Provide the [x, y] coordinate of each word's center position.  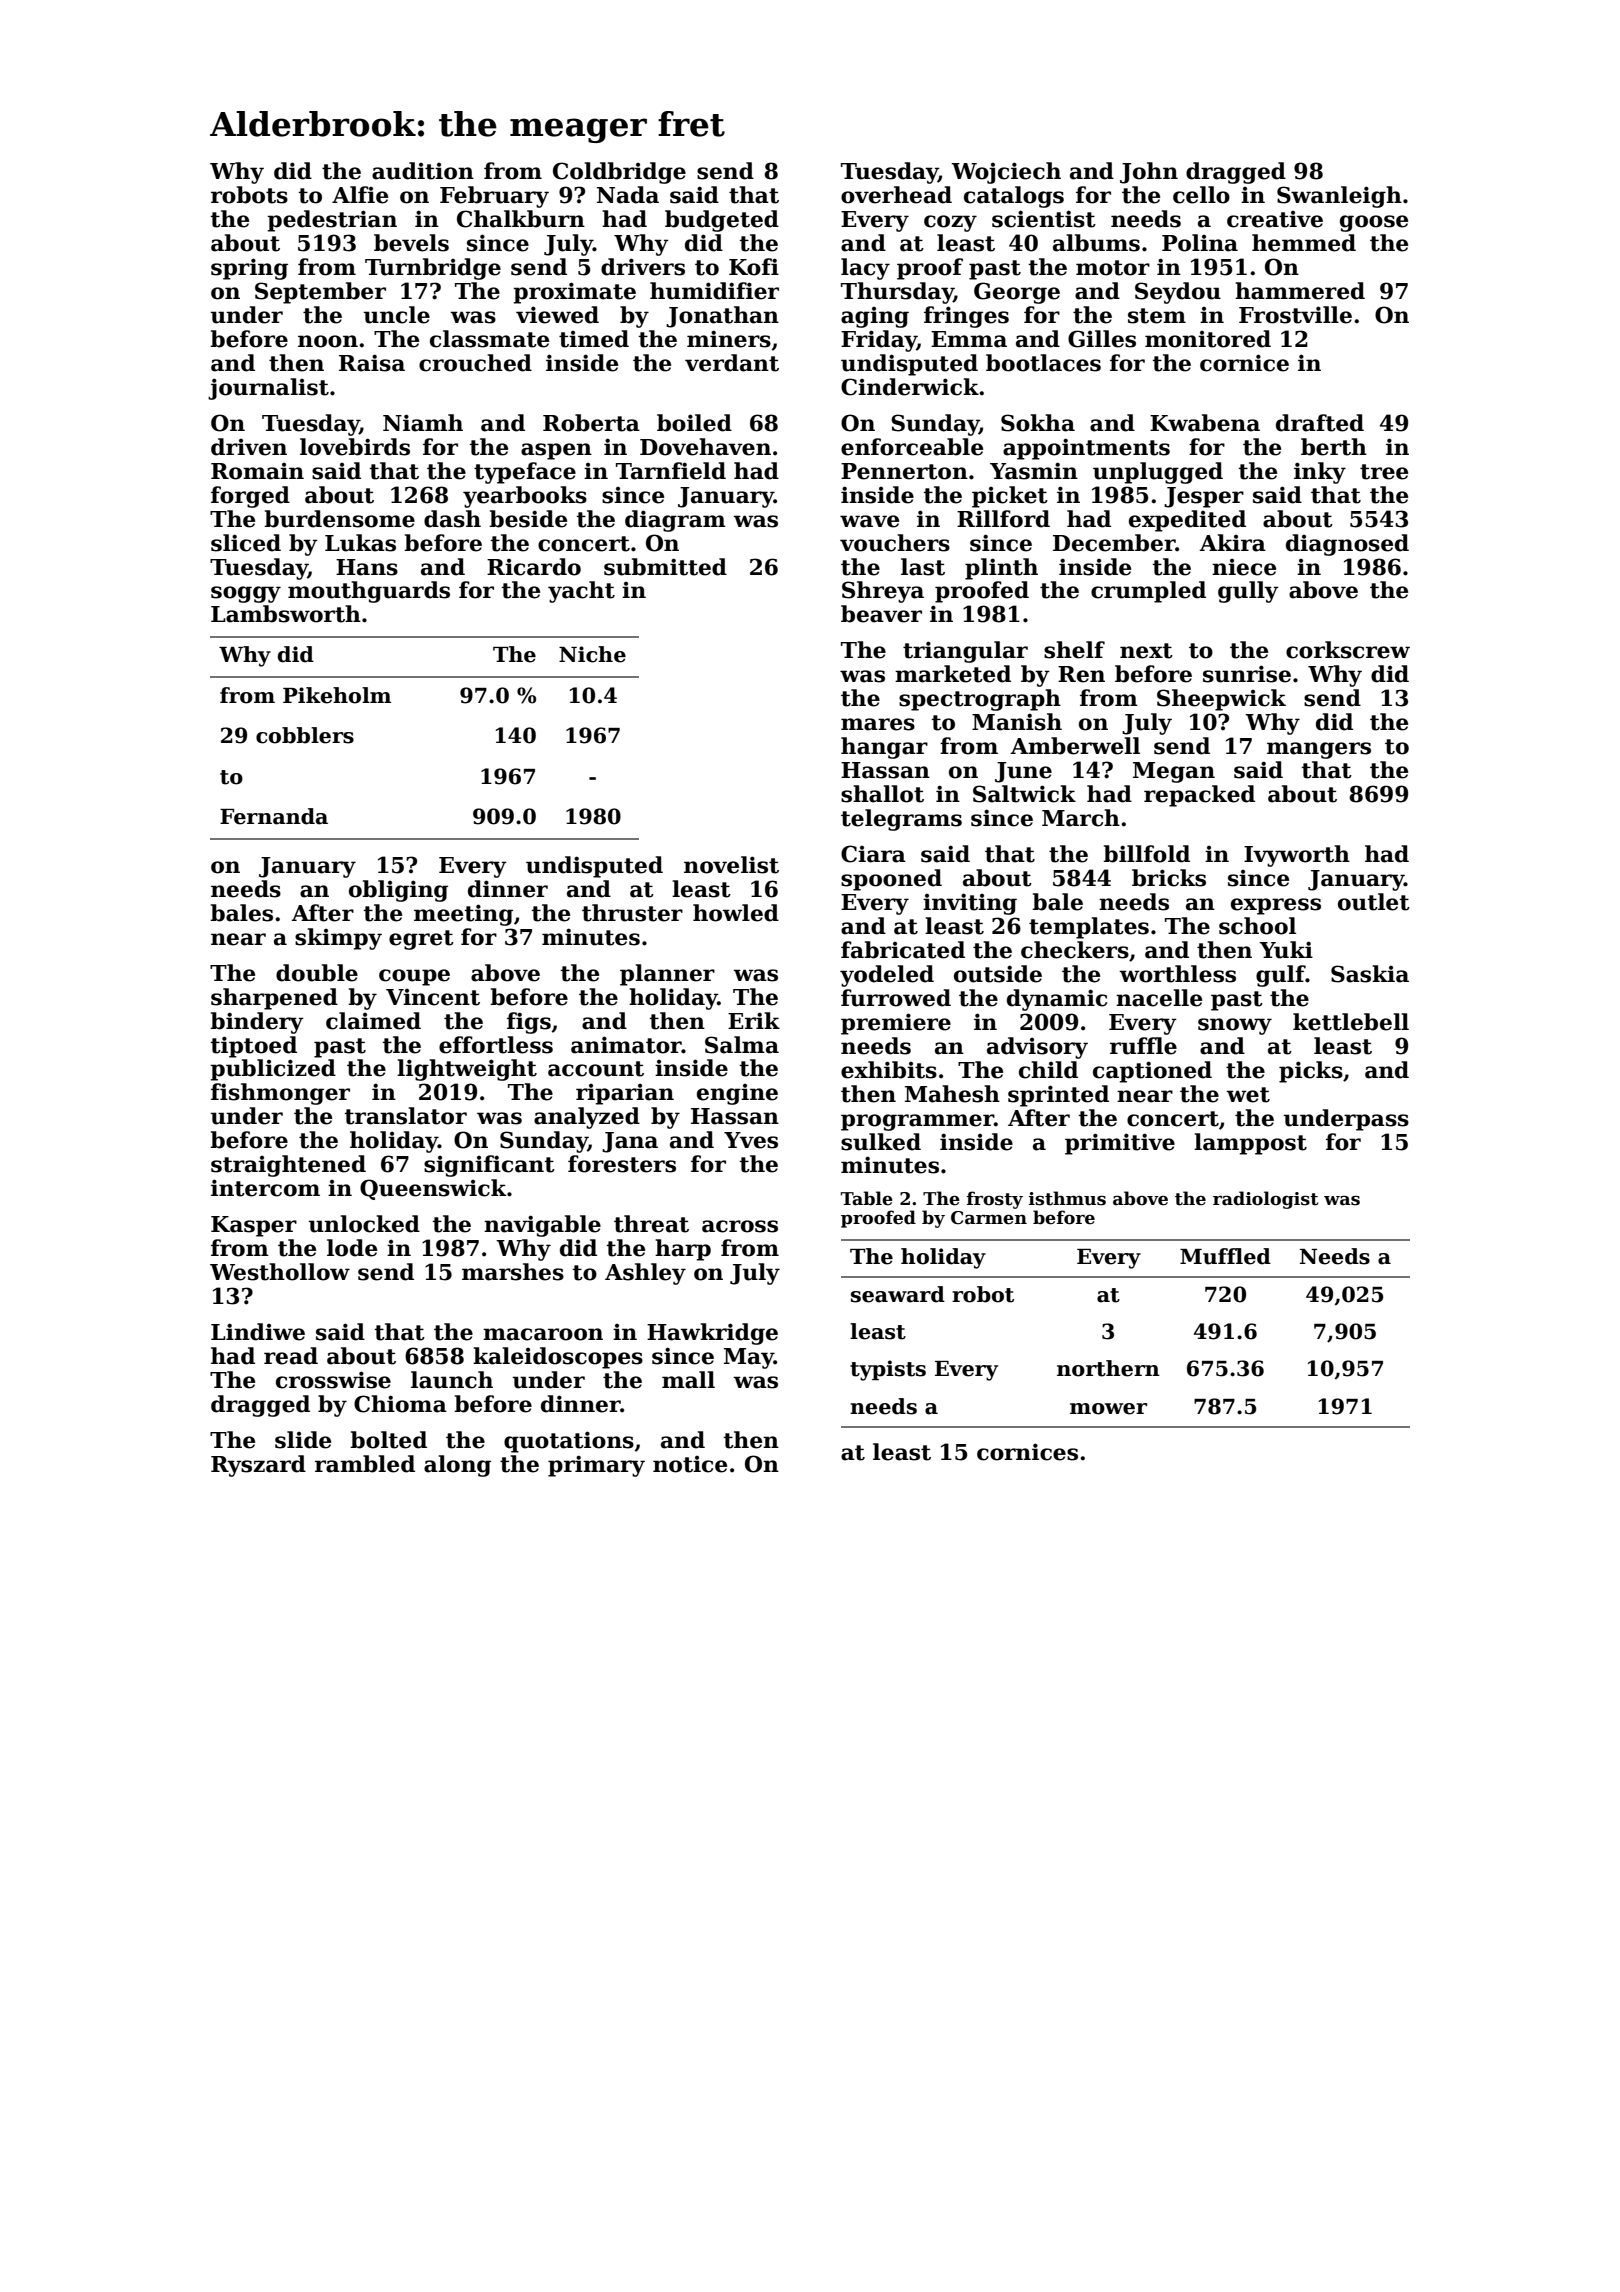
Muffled [1225, 1256]
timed [594, 339]
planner [667, 975]
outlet [1374, 902]
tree [1384, 472]
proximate [574, 293]
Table [867, 1198]
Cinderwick [910, 387]
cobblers [305, 735]
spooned [891, 880]
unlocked [364, 1224]
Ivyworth [1297, 856]
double [317, 973]
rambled [365, 1464]
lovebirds [355, 447]
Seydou [1178, 293]
